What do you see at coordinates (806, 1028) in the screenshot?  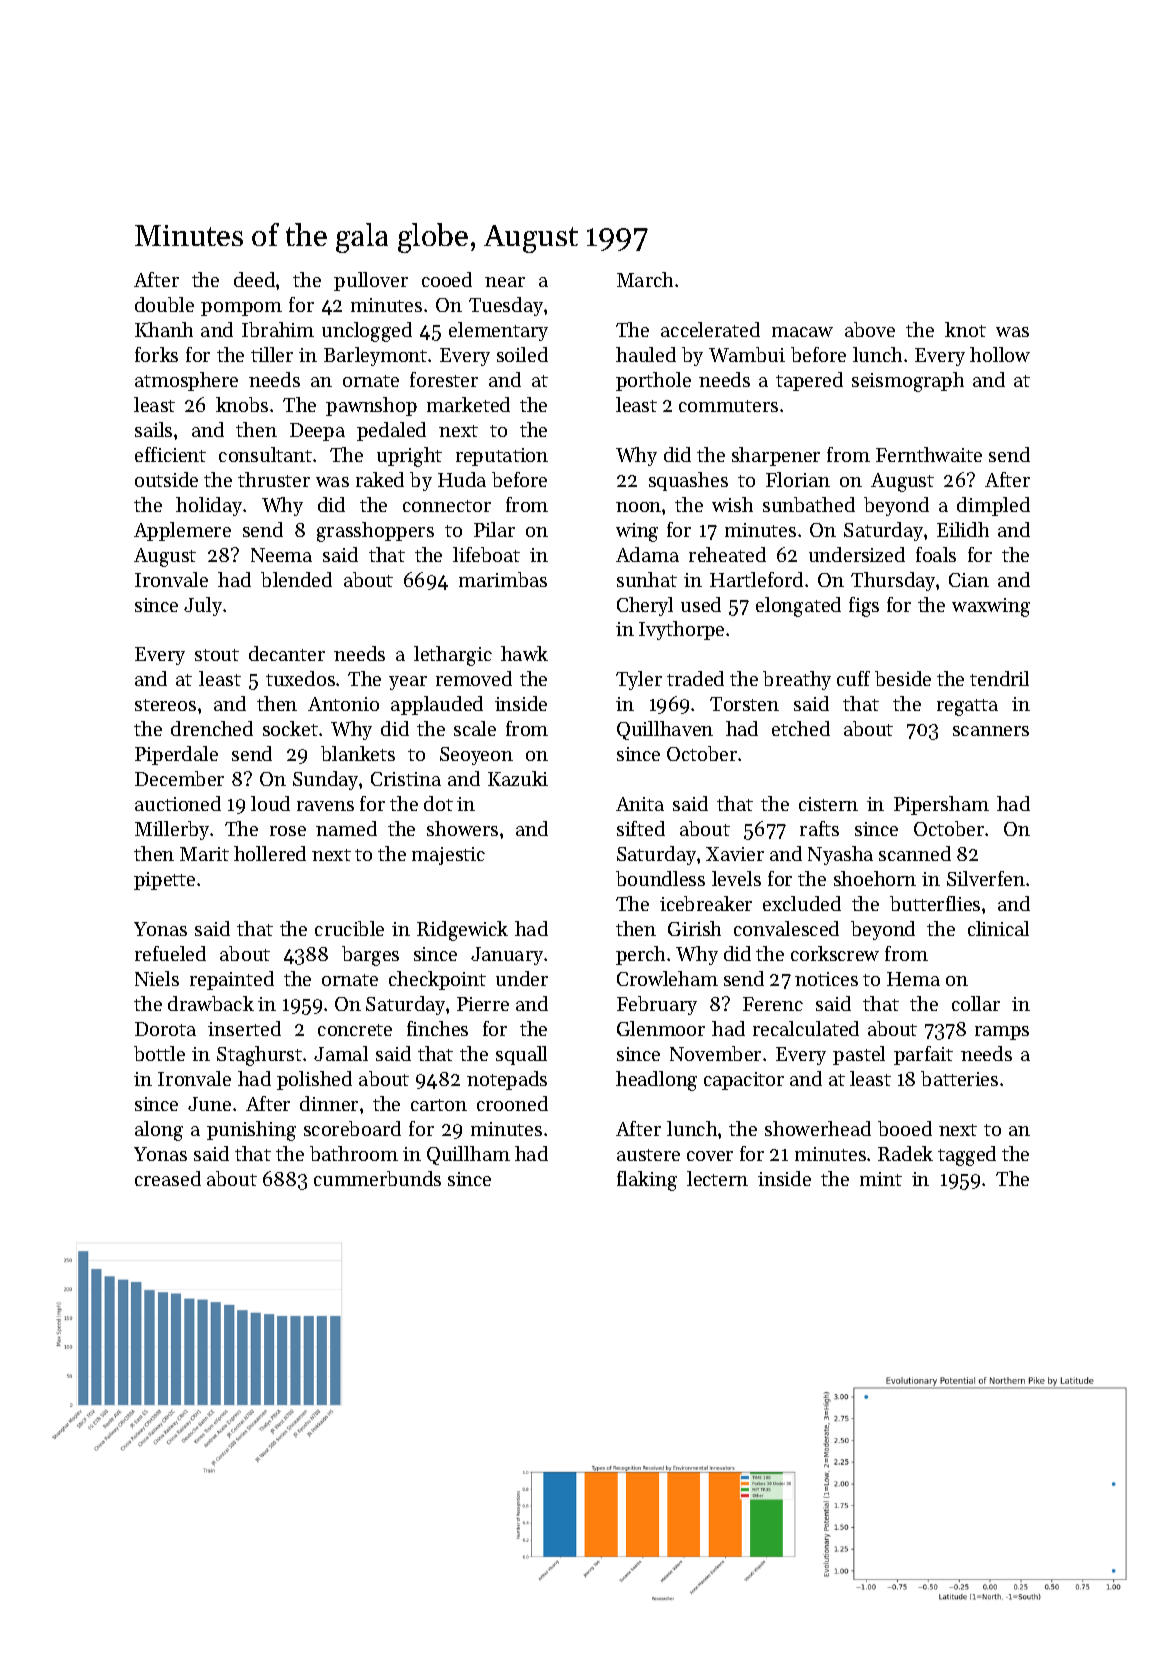 I see `recalculated` at bounding box center [806, 1028].
